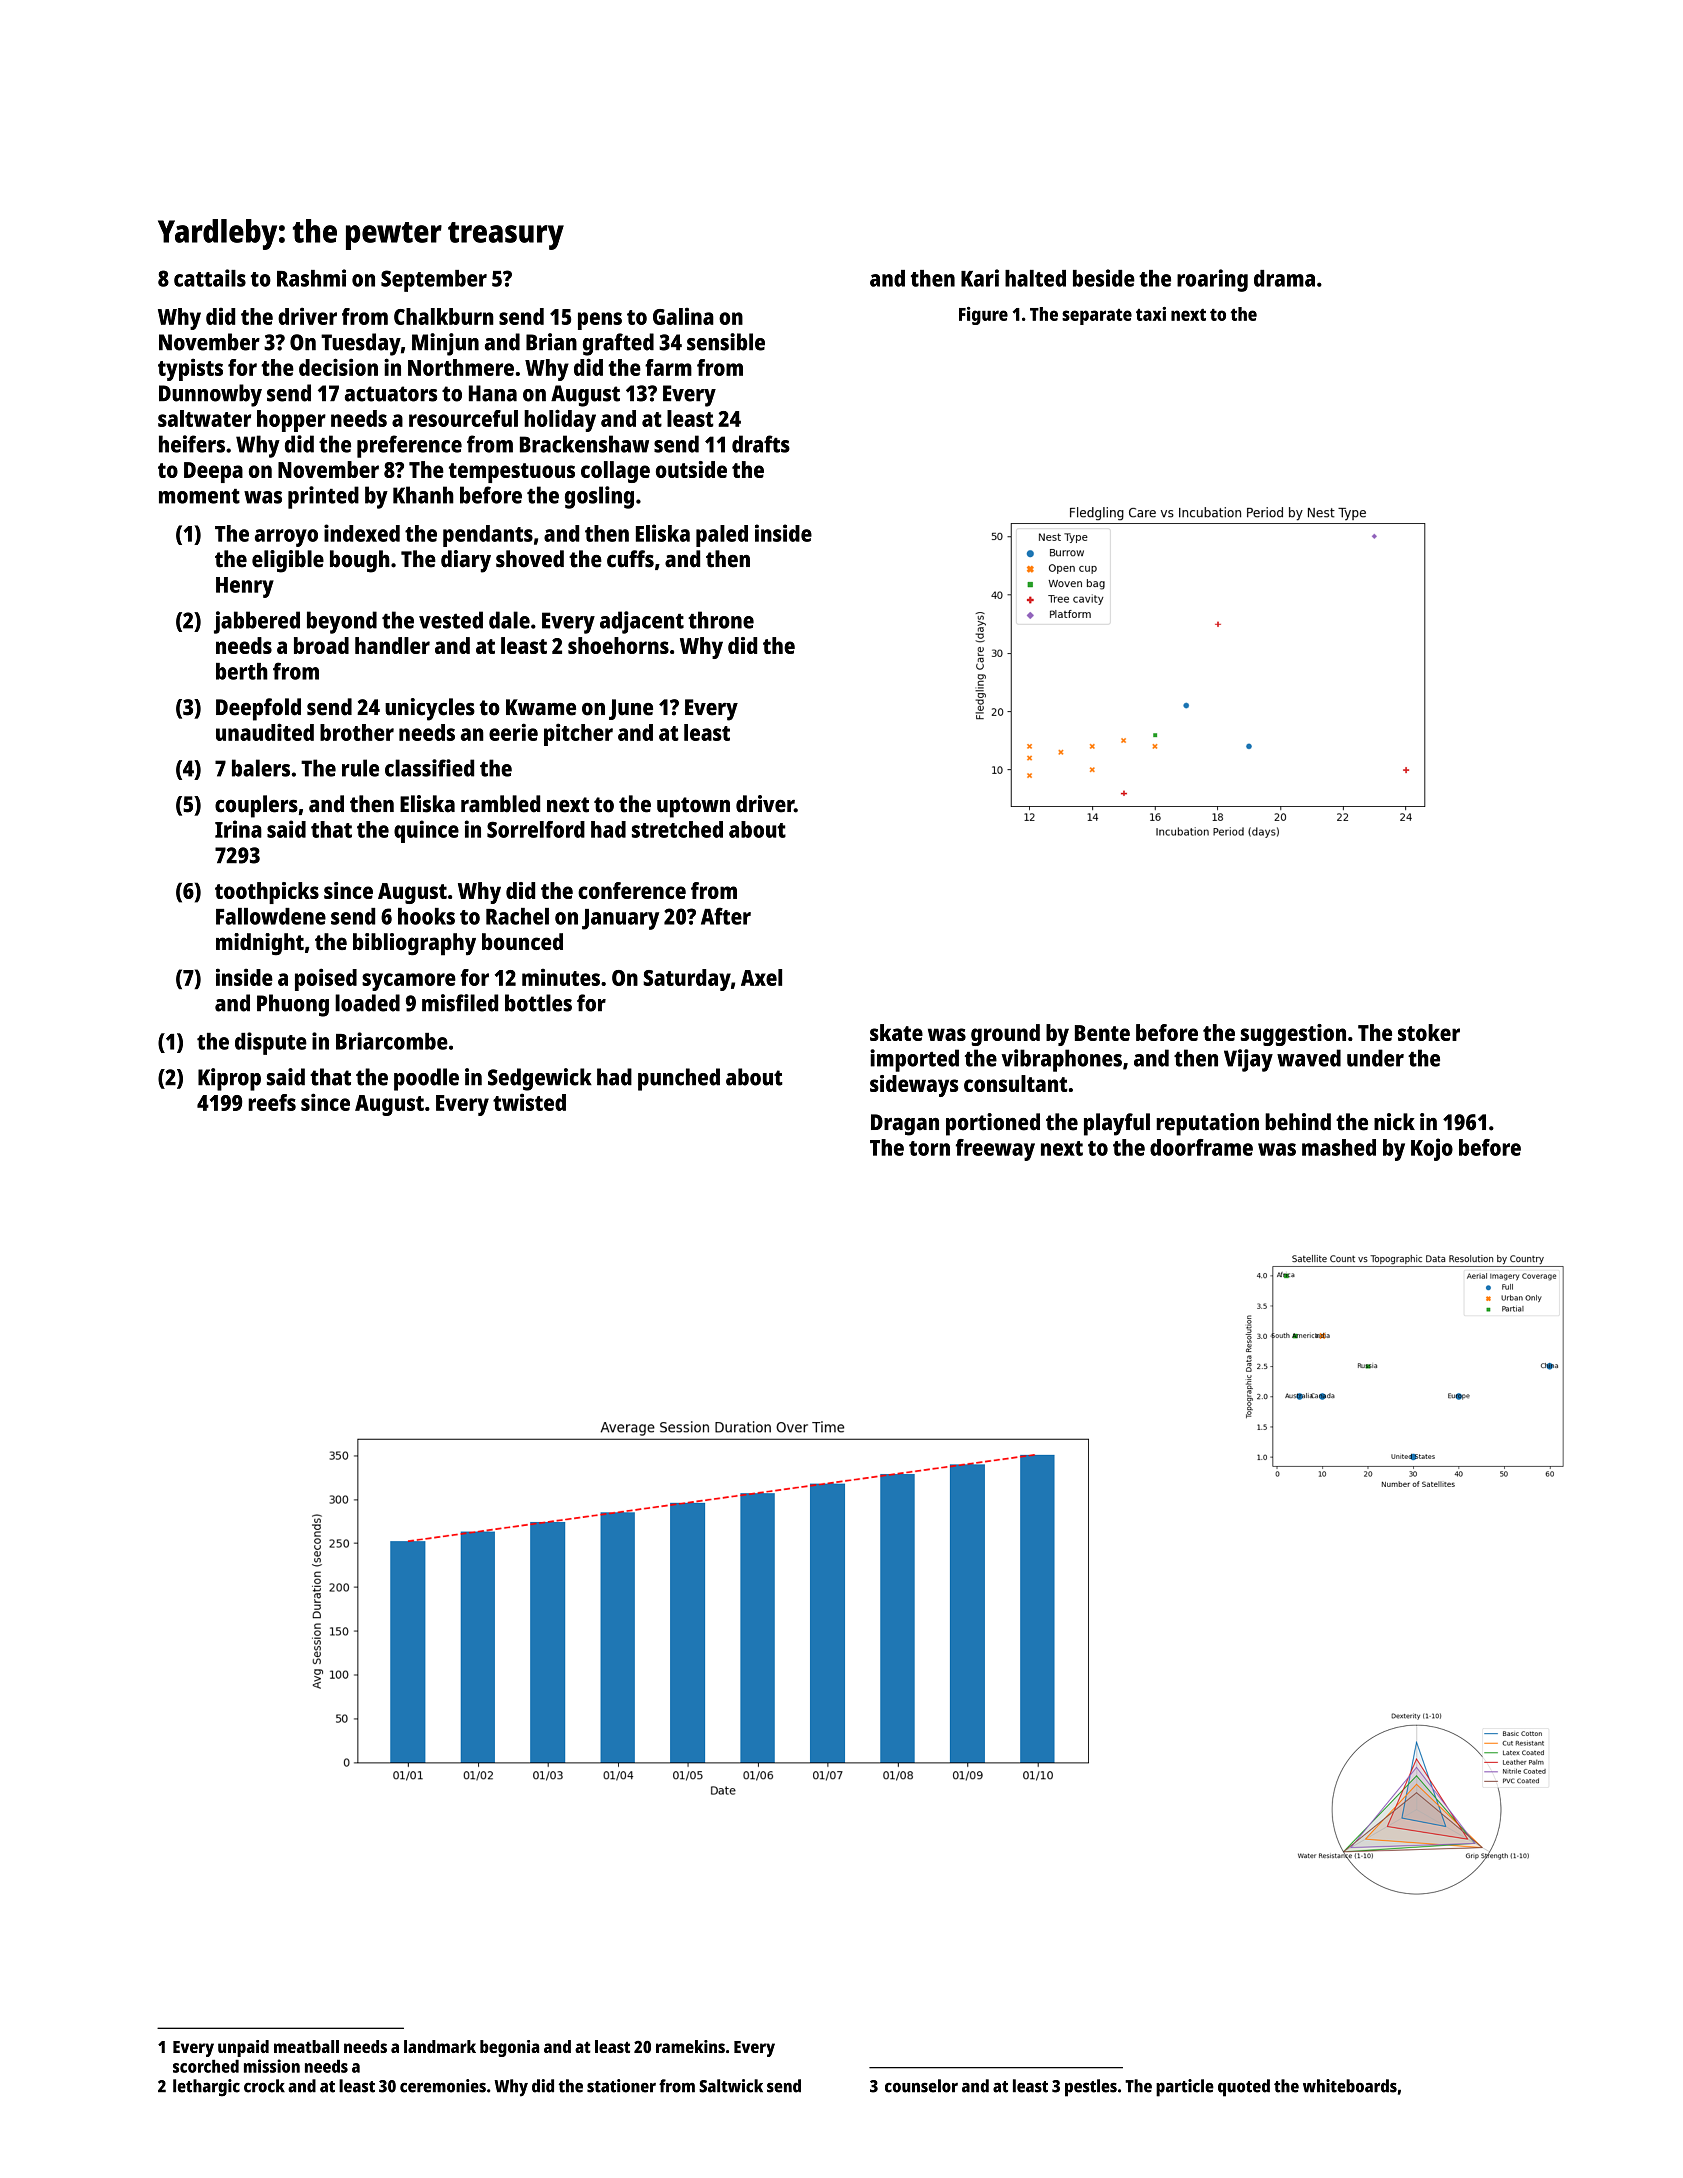 Image resolution: width=1683 pixels, height=2178 pixels. I want to click on drama, so click(1284, 278).
